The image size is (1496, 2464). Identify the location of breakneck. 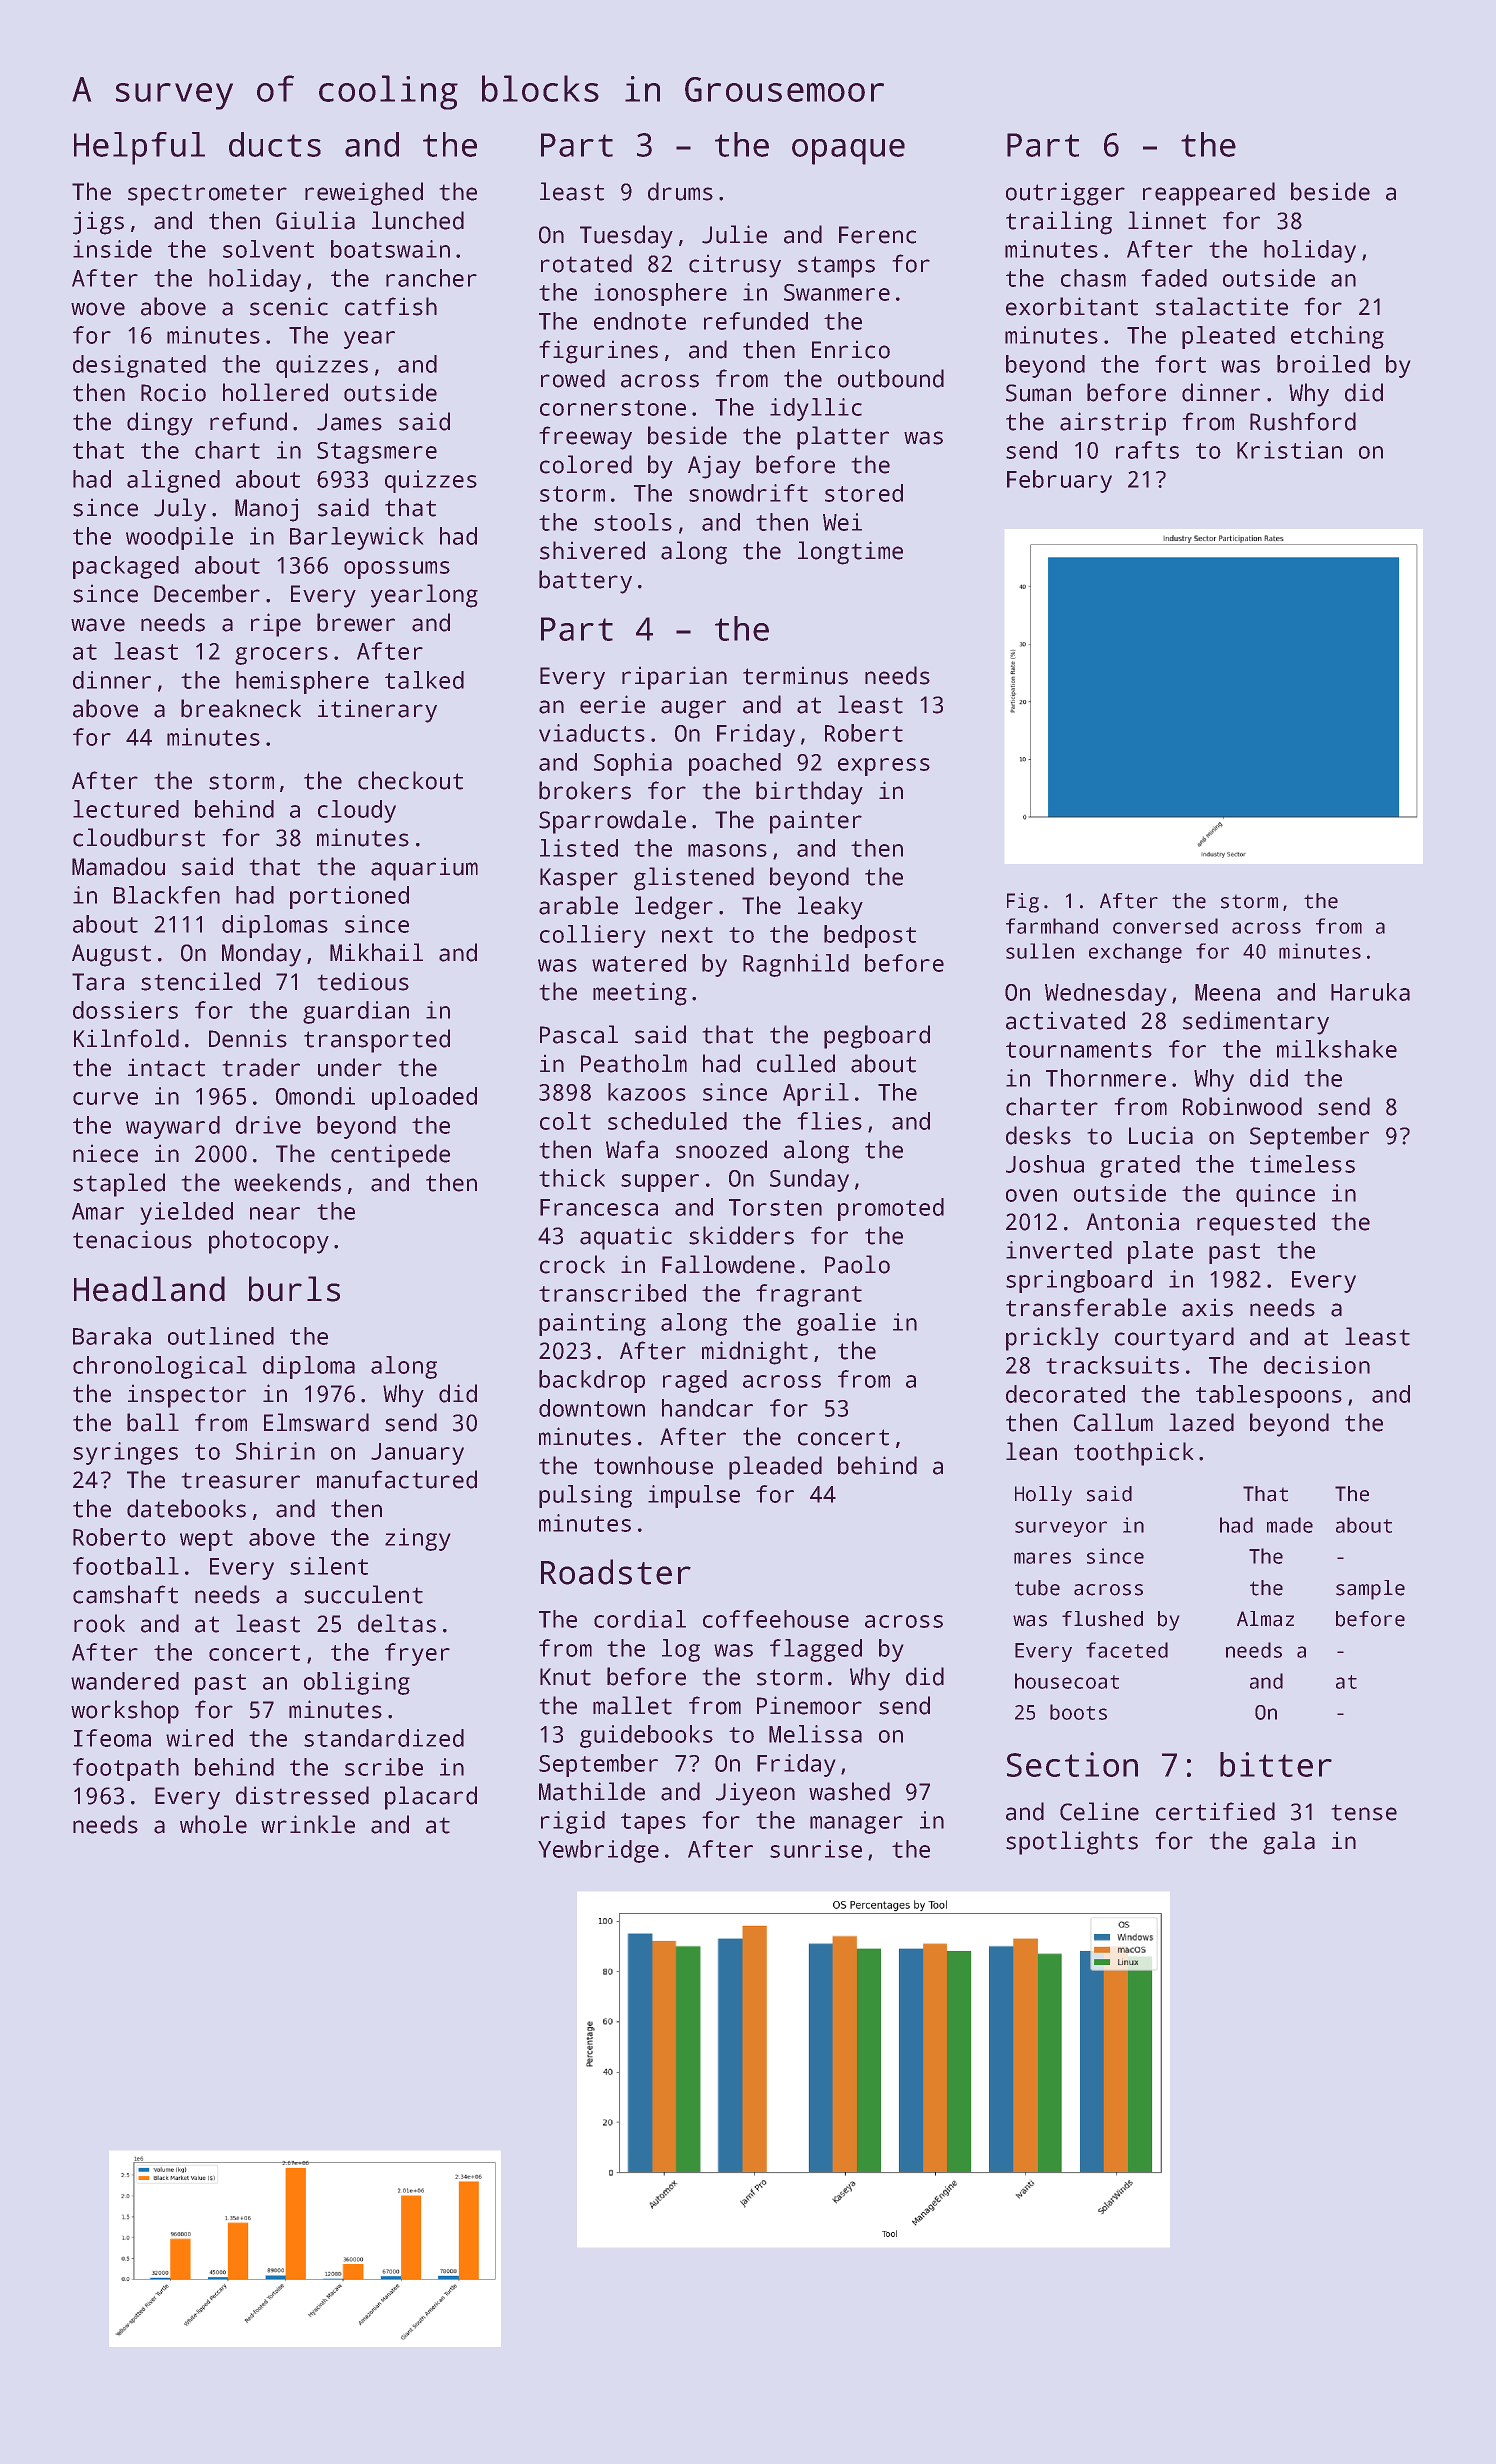
(241, 708).
